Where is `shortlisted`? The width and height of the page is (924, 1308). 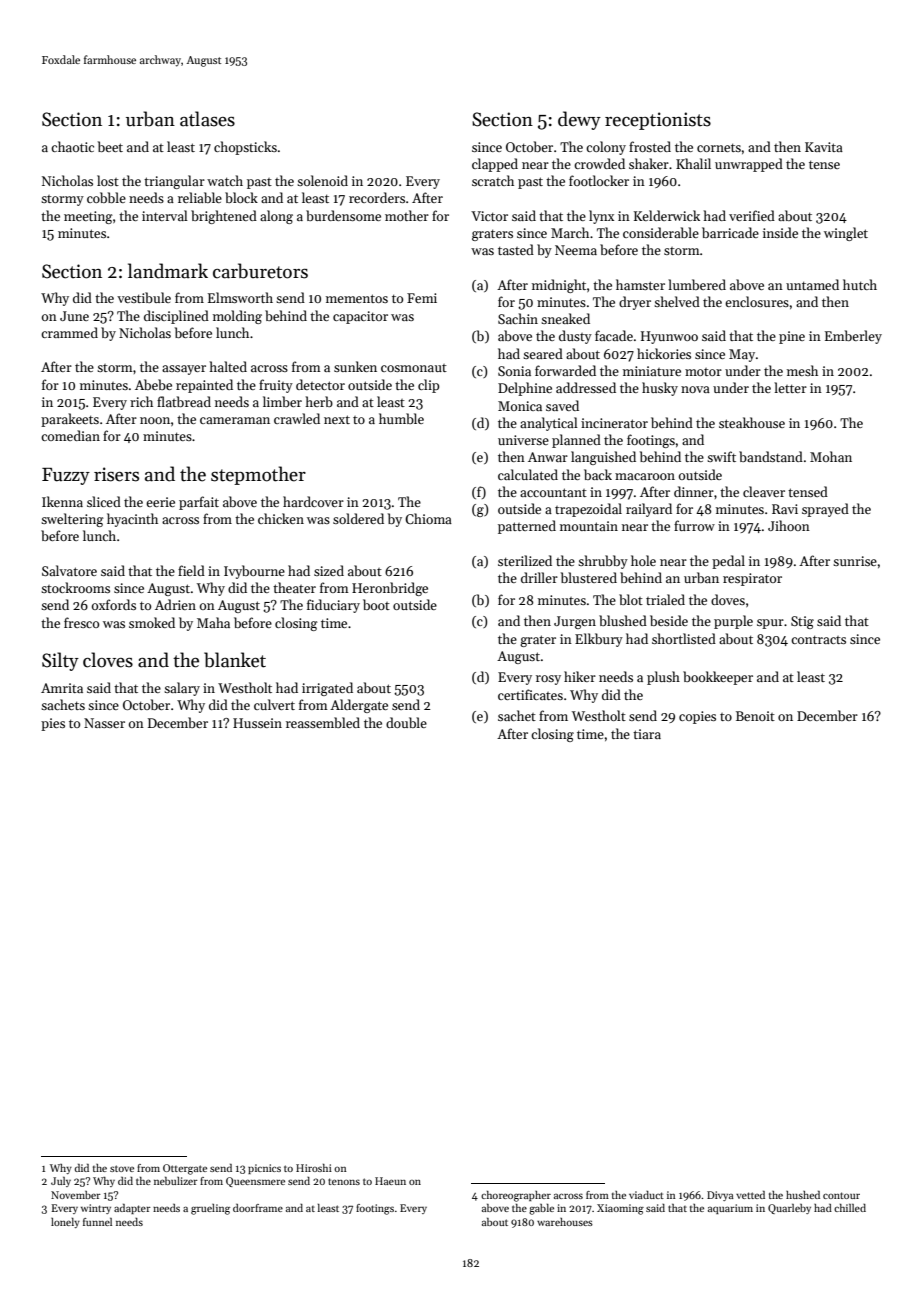 shortlisted is located at coordinates (684, 638).
